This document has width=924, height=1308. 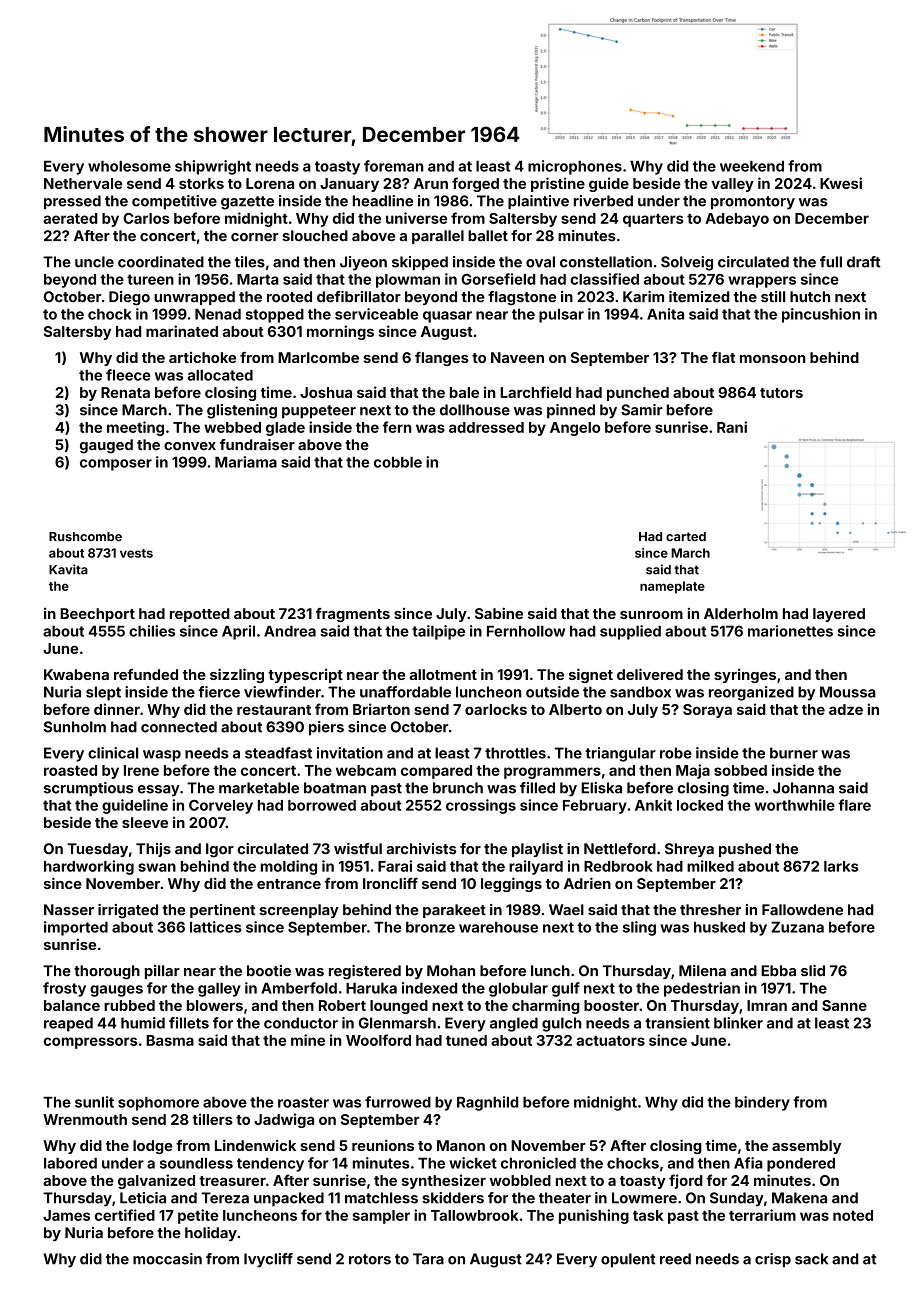 What do you see at coordinates (802, 910) in the document?
I see `Fallowdene` at bounding box center [802, 910].
